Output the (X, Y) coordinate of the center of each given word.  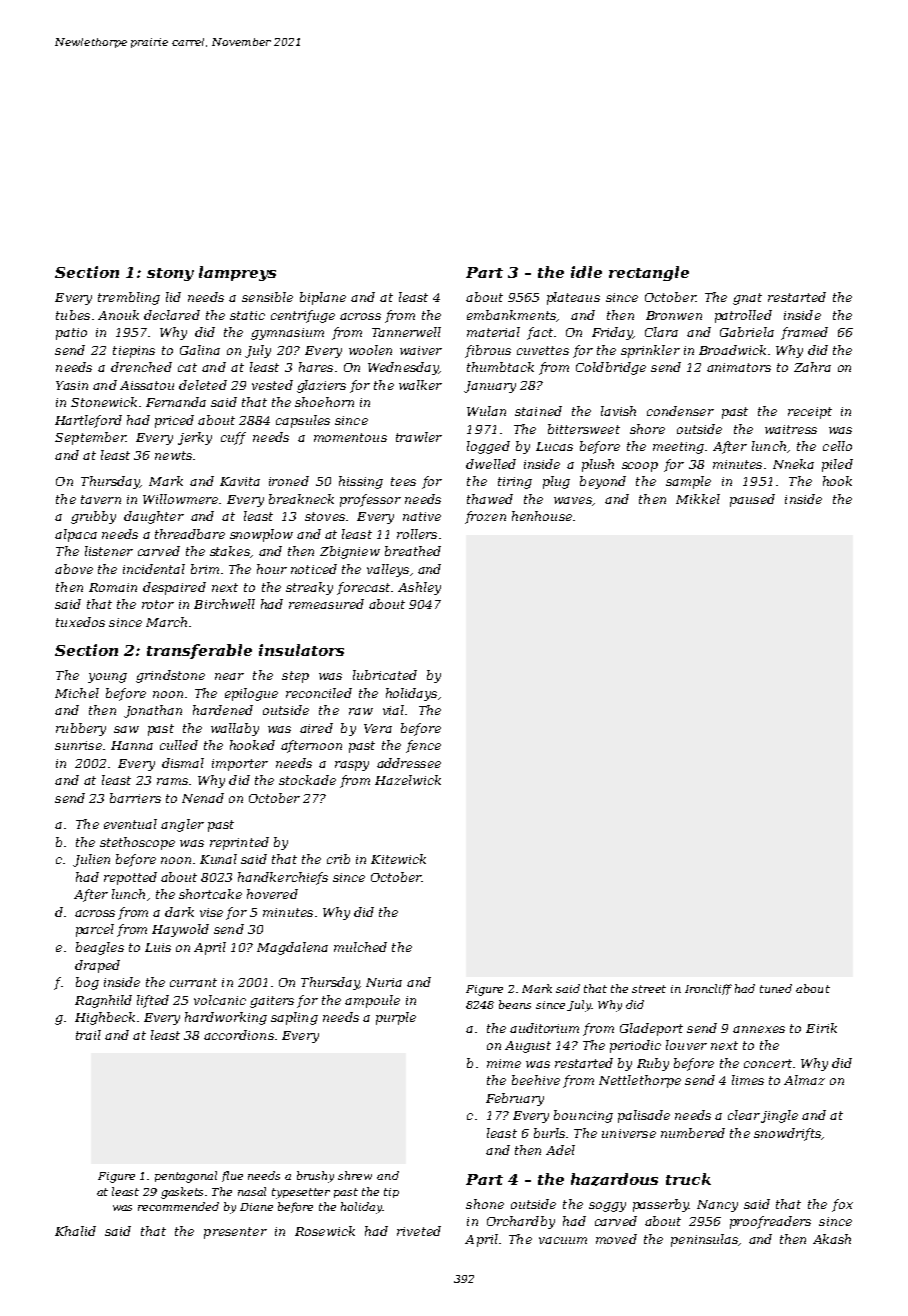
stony (170, 274)
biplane (323, 298)
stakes (230, 551)
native (422, 516)
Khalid (75, 1231)
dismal (183, 763)
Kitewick (398, 859)
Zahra (812, 367)
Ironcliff (708, 989)
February (515, 1099)
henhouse (542, 516)
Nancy (717, 1206)
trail (88, 1035)
